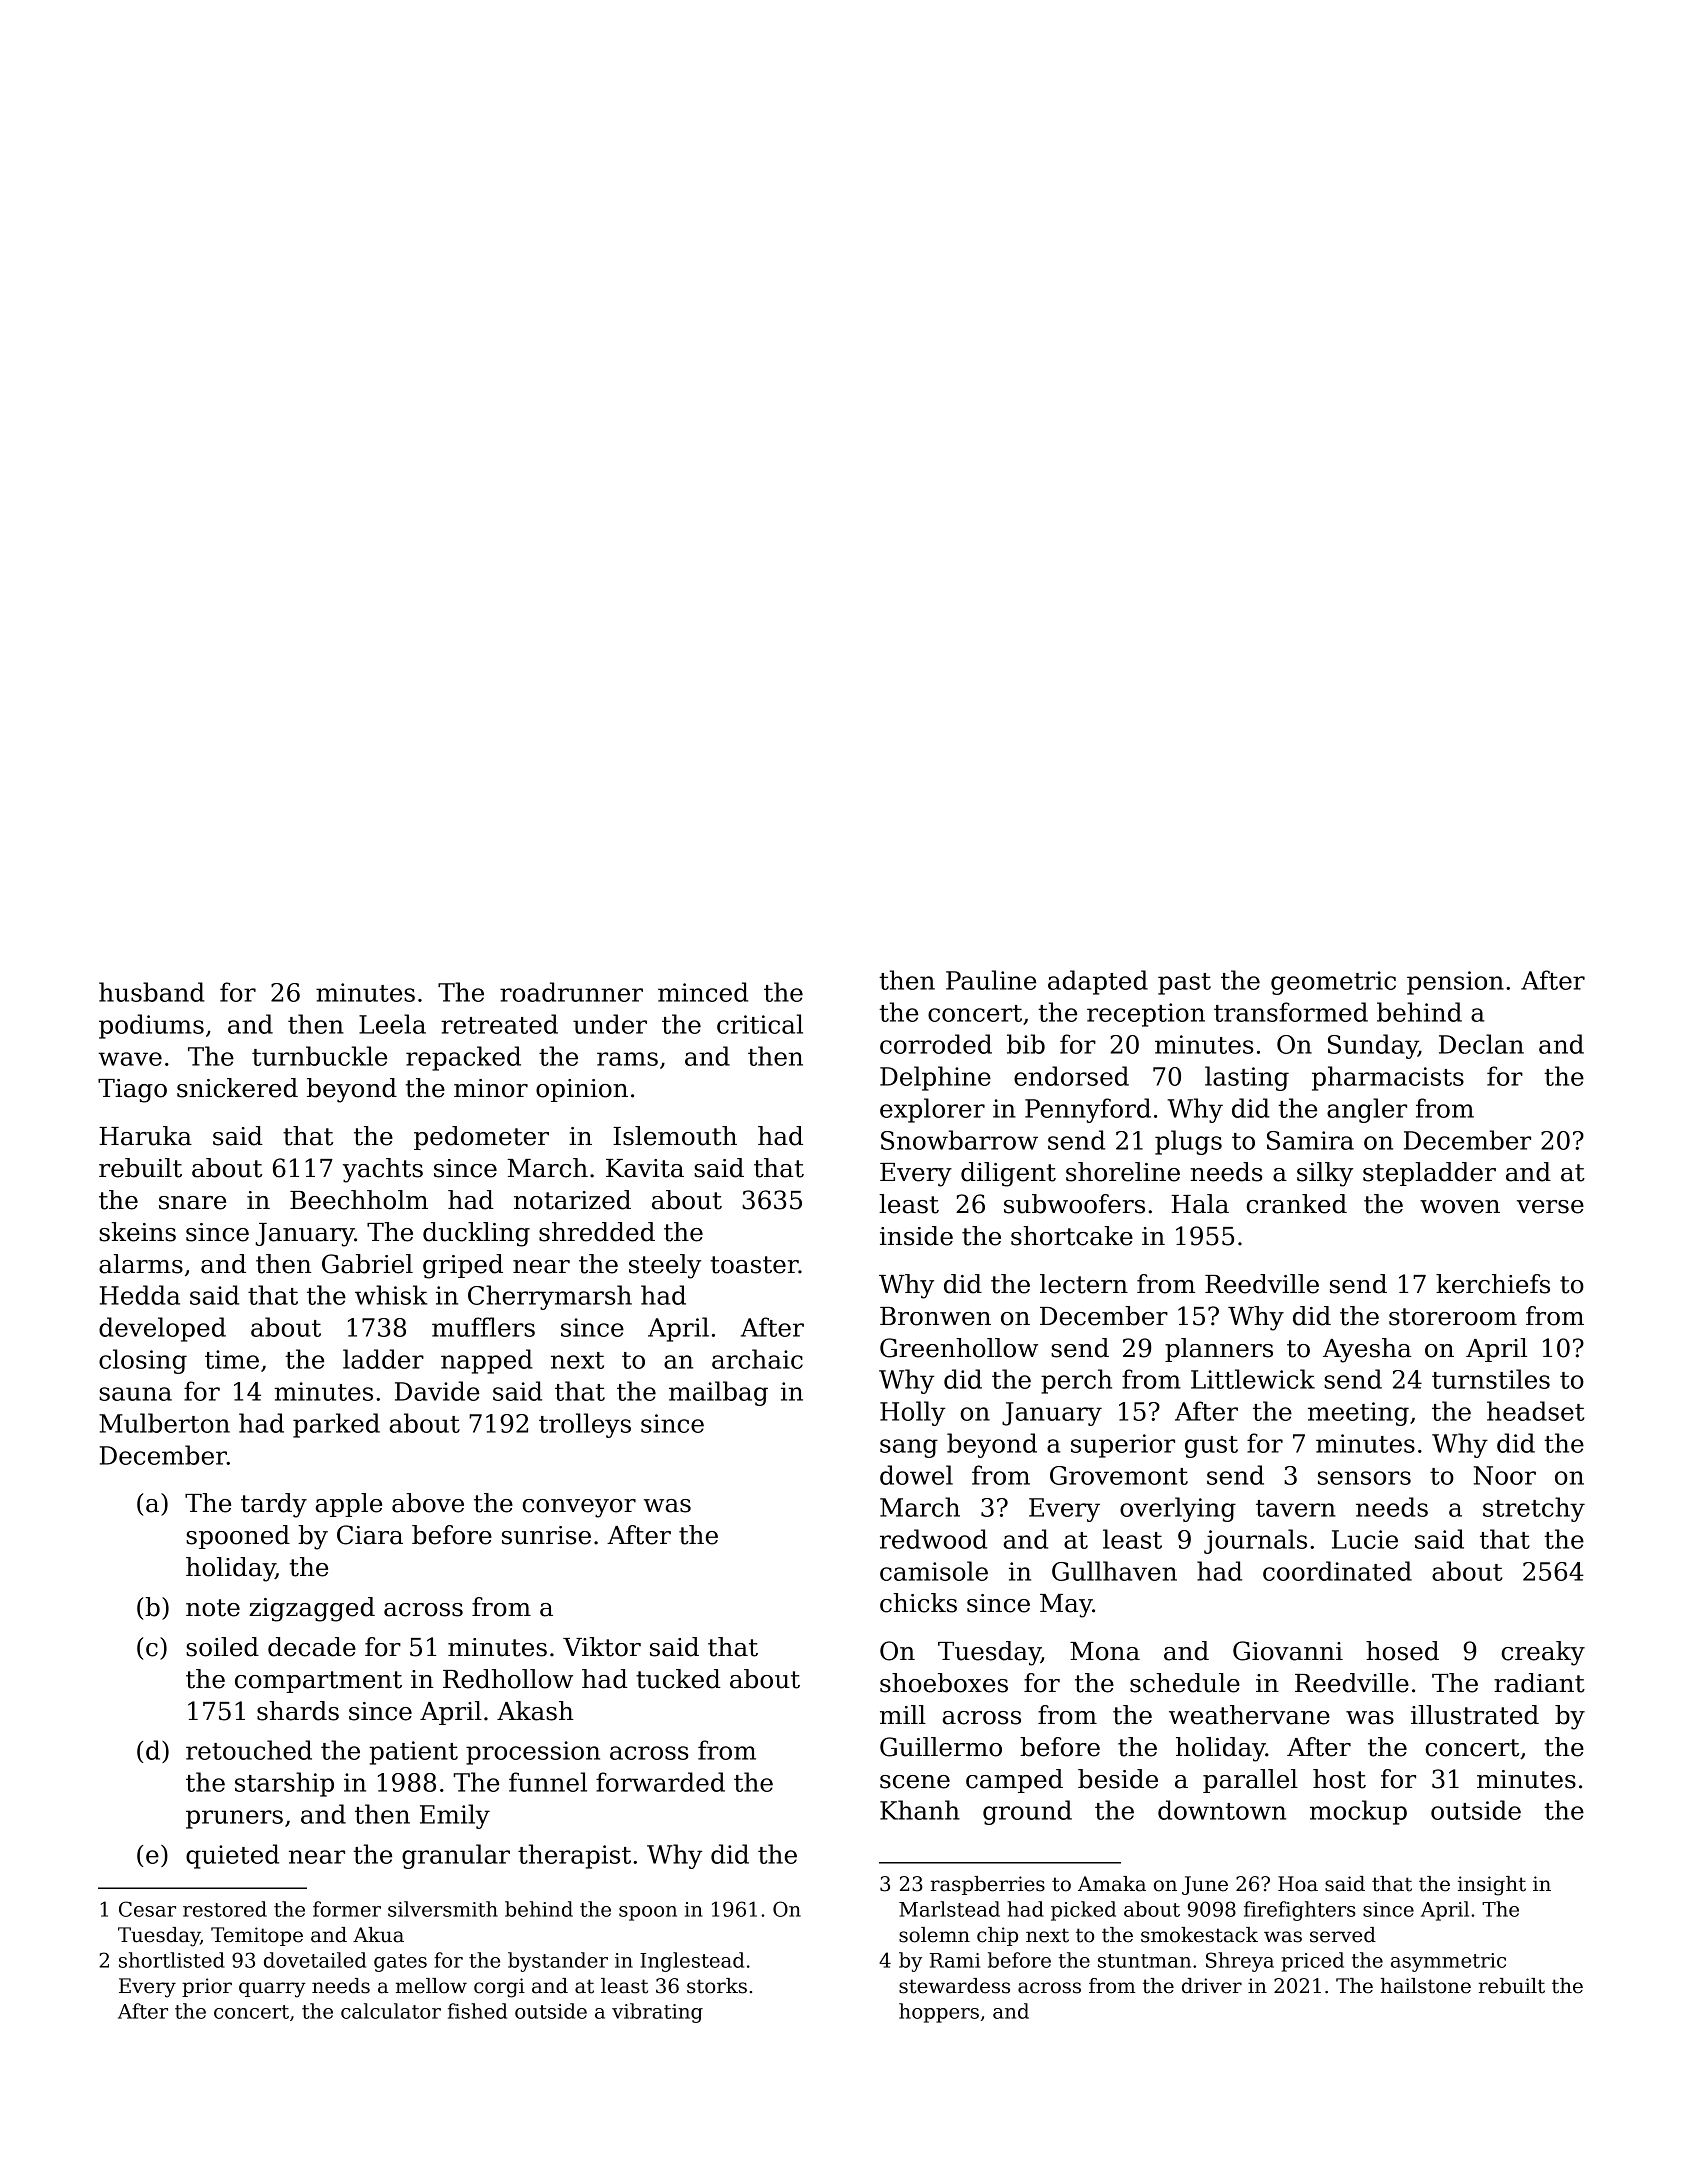  Describe the element at coordinates (443, 1909) in the screenshot. I see `silversmith` at that location.
